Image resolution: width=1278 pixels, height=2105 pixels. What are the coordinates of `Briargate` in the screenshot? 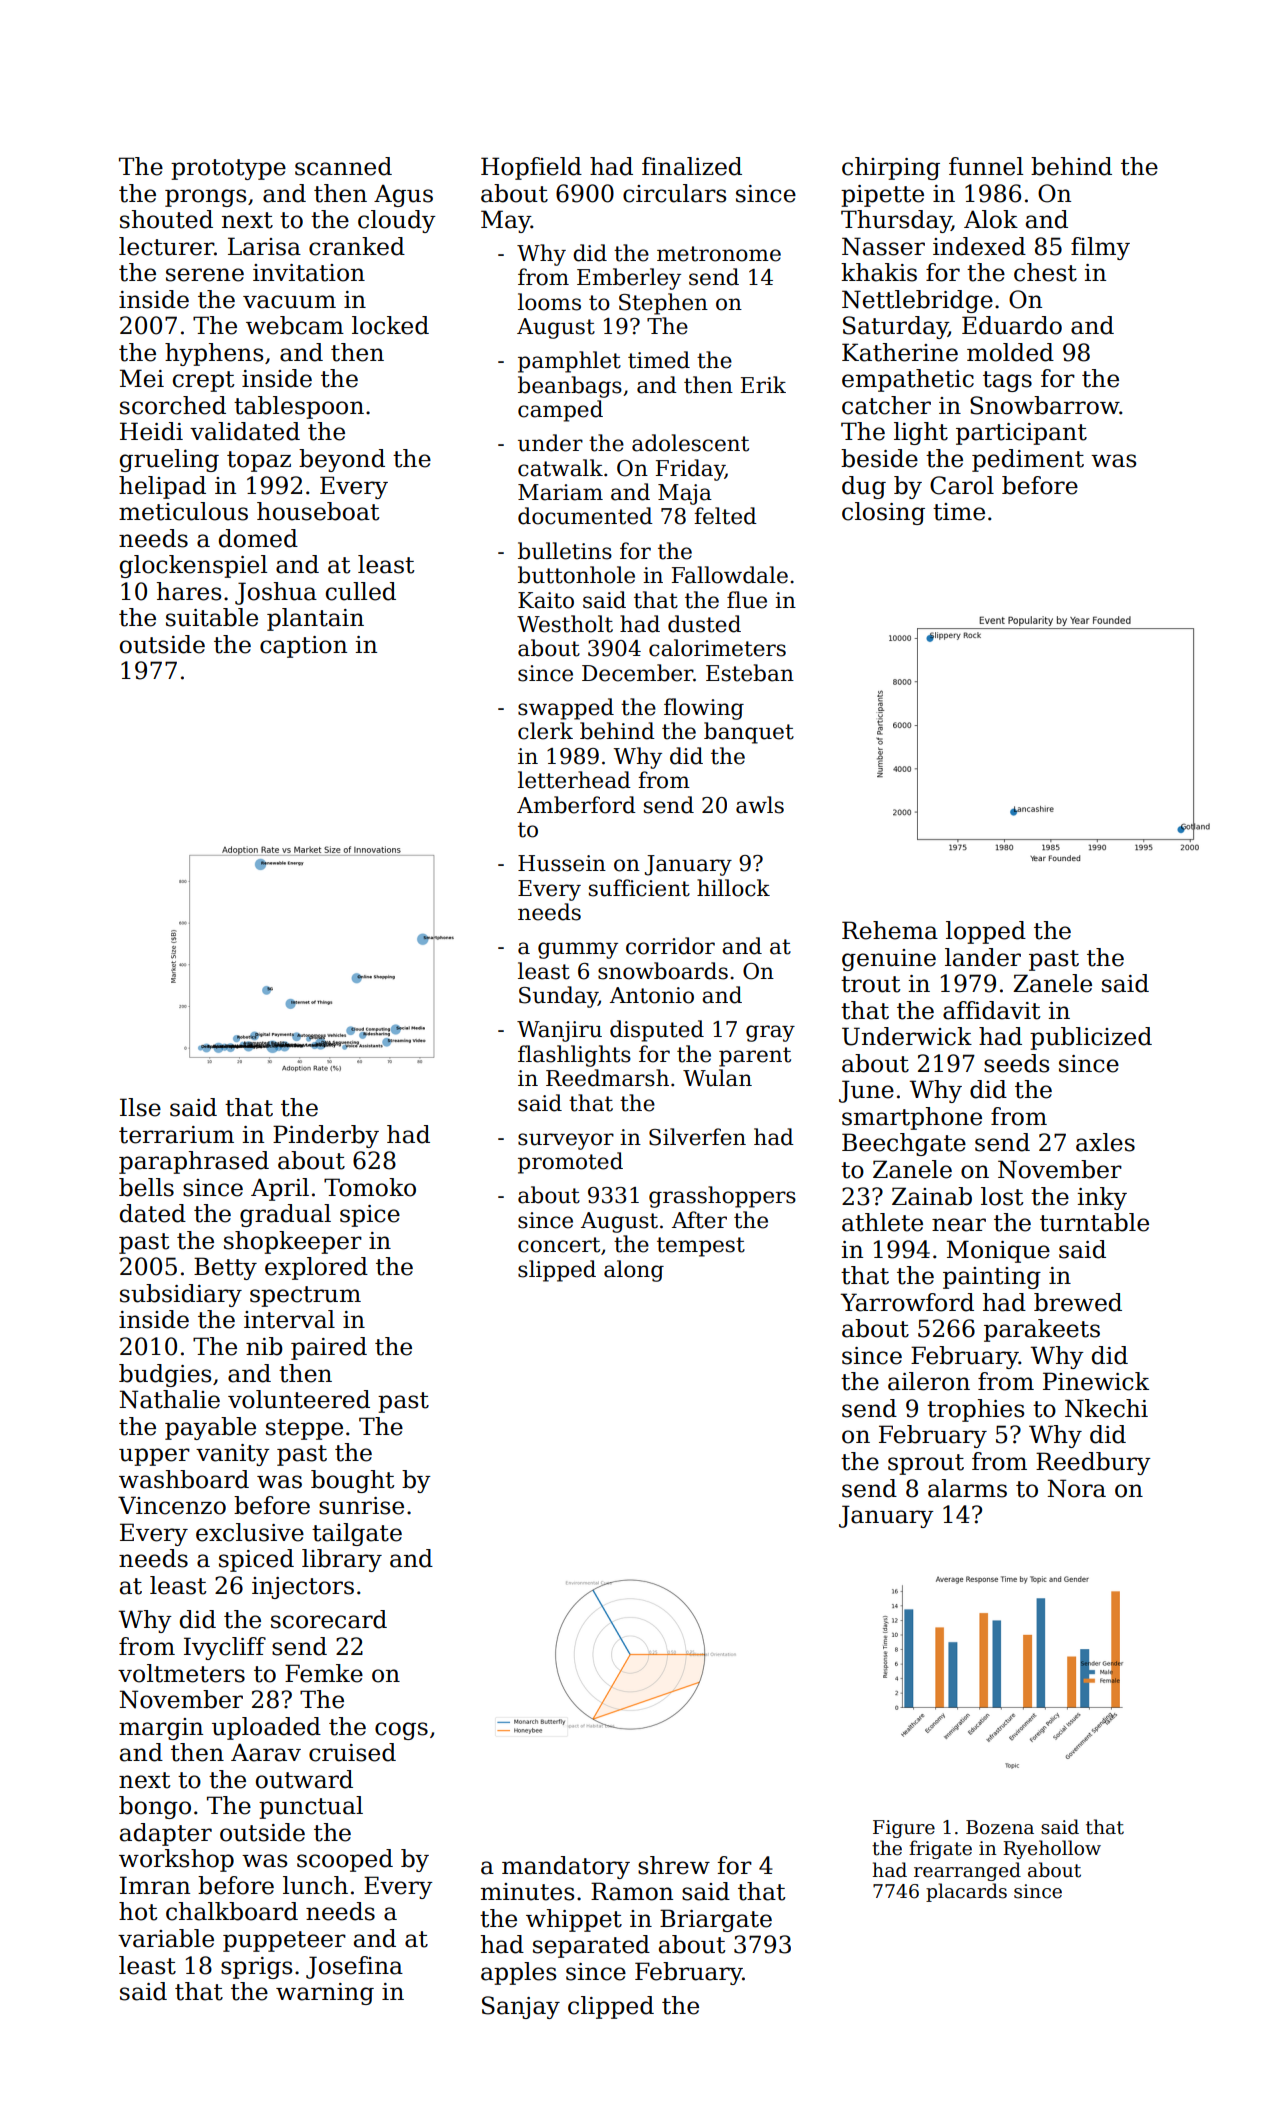 It's located at (716, 1920).
